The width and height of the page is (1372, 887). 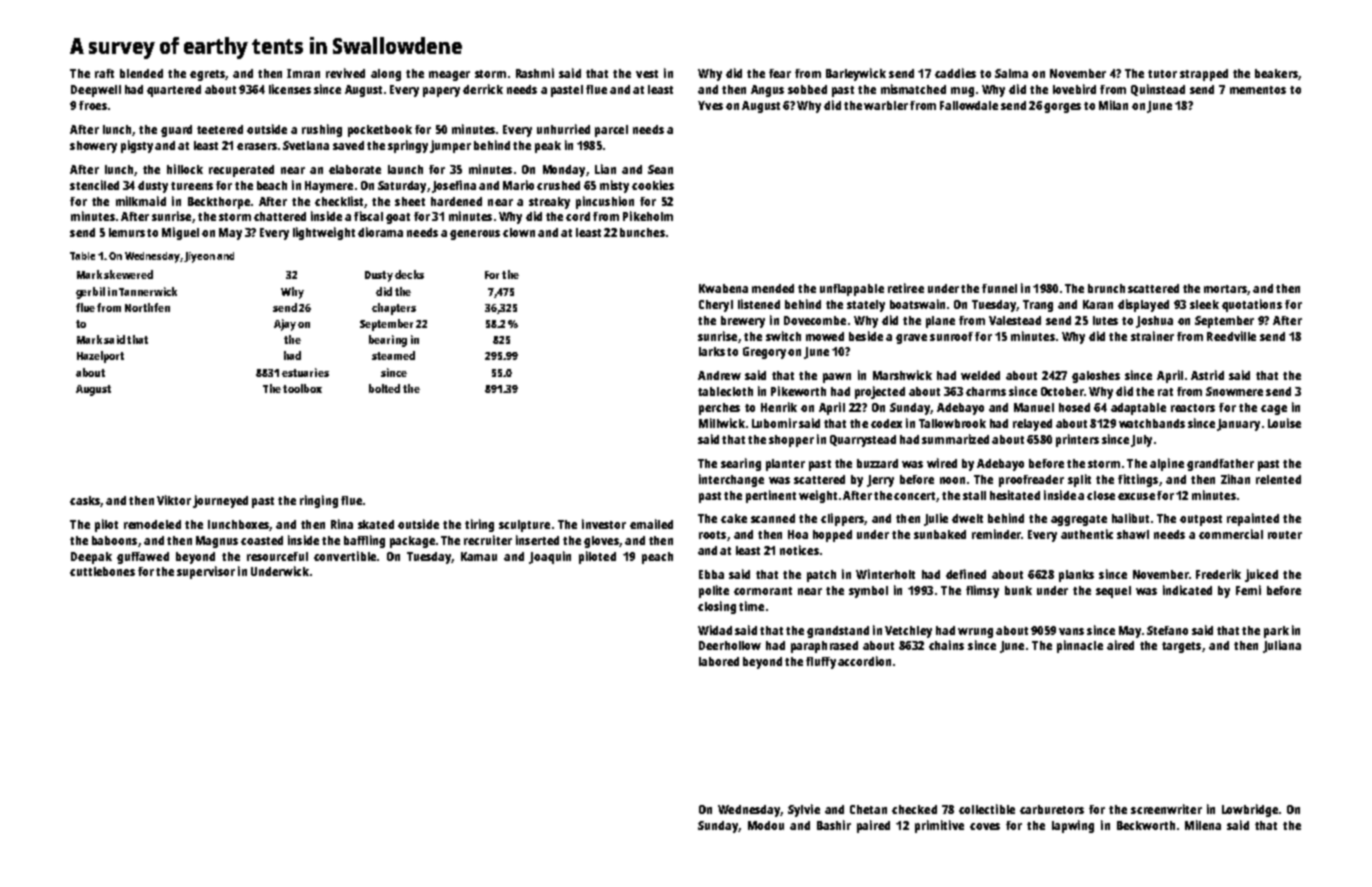 What do you see at coordinates (127, 232) in the page?
I see `lemurs` at bounding box center [127, 232].
